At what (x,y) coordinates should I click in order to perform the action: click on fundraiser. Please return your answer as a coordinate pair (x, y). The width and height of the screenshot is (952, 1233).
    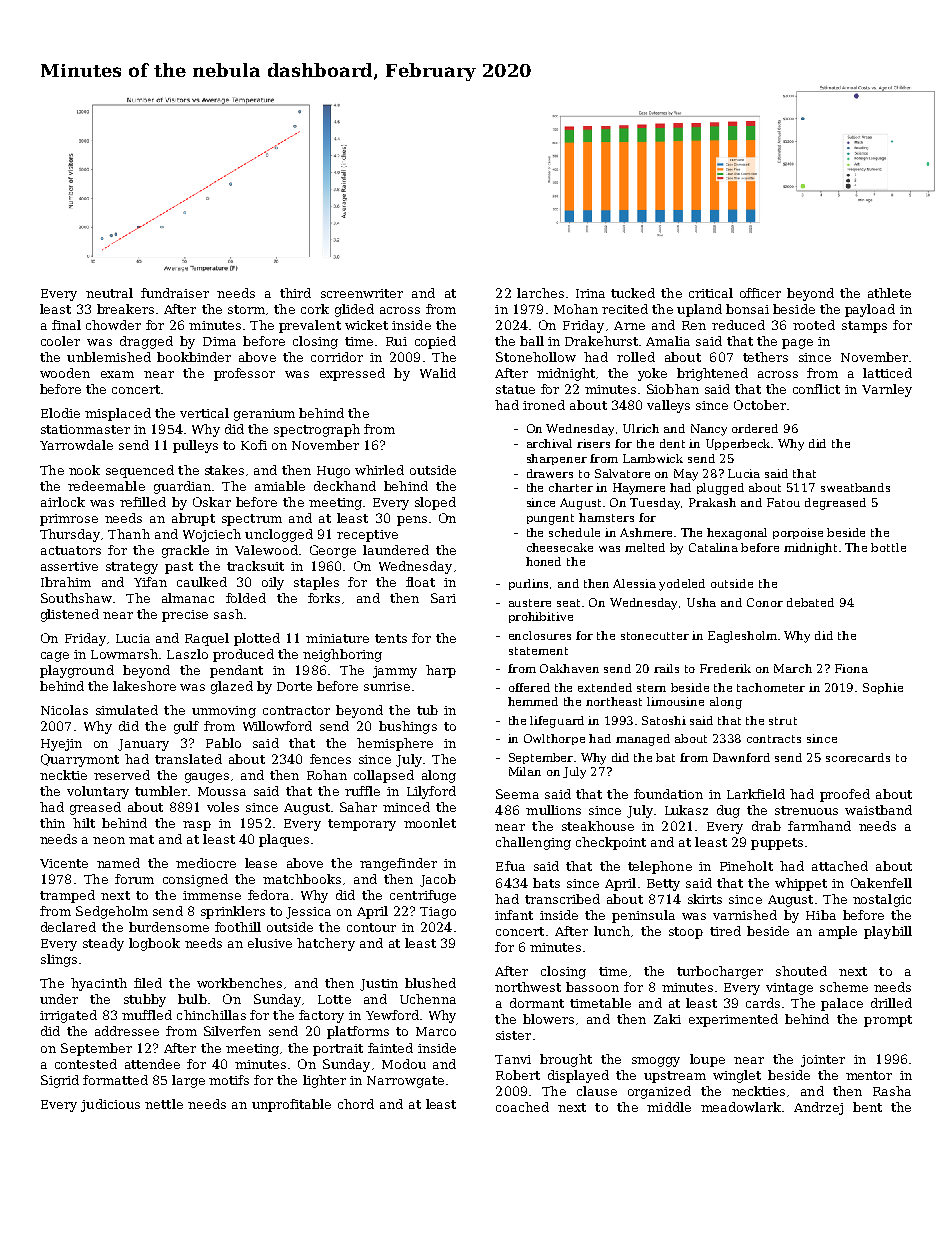
    Looking at the image, I should click on (175, 293).
